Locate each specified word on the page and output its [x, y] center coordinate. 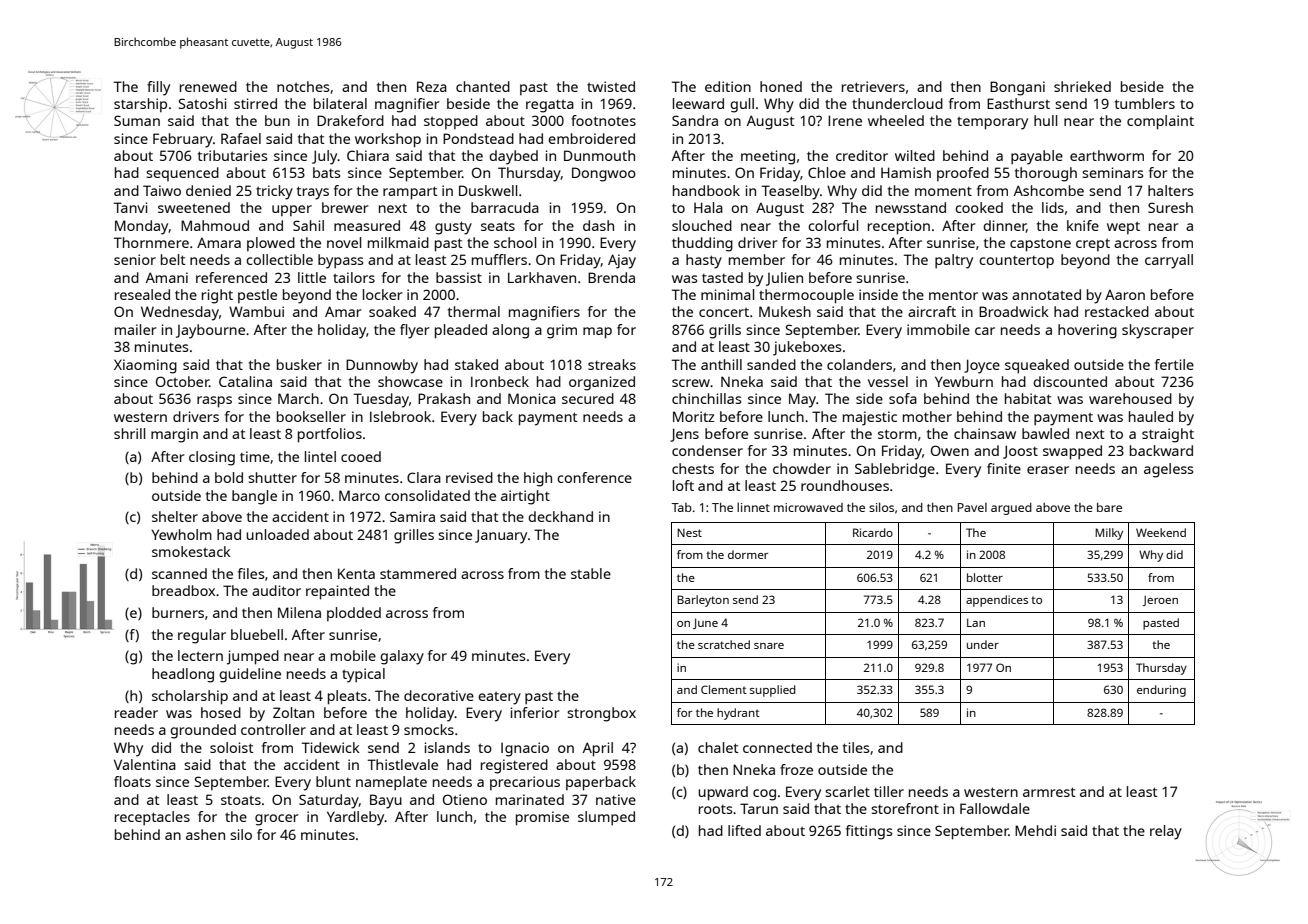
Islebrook [400, 416]
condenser [707, 450]
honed [781, 86]
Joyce [982, 366]
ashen [205, 834]
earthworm [1107, 155]
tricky [274, 192]
